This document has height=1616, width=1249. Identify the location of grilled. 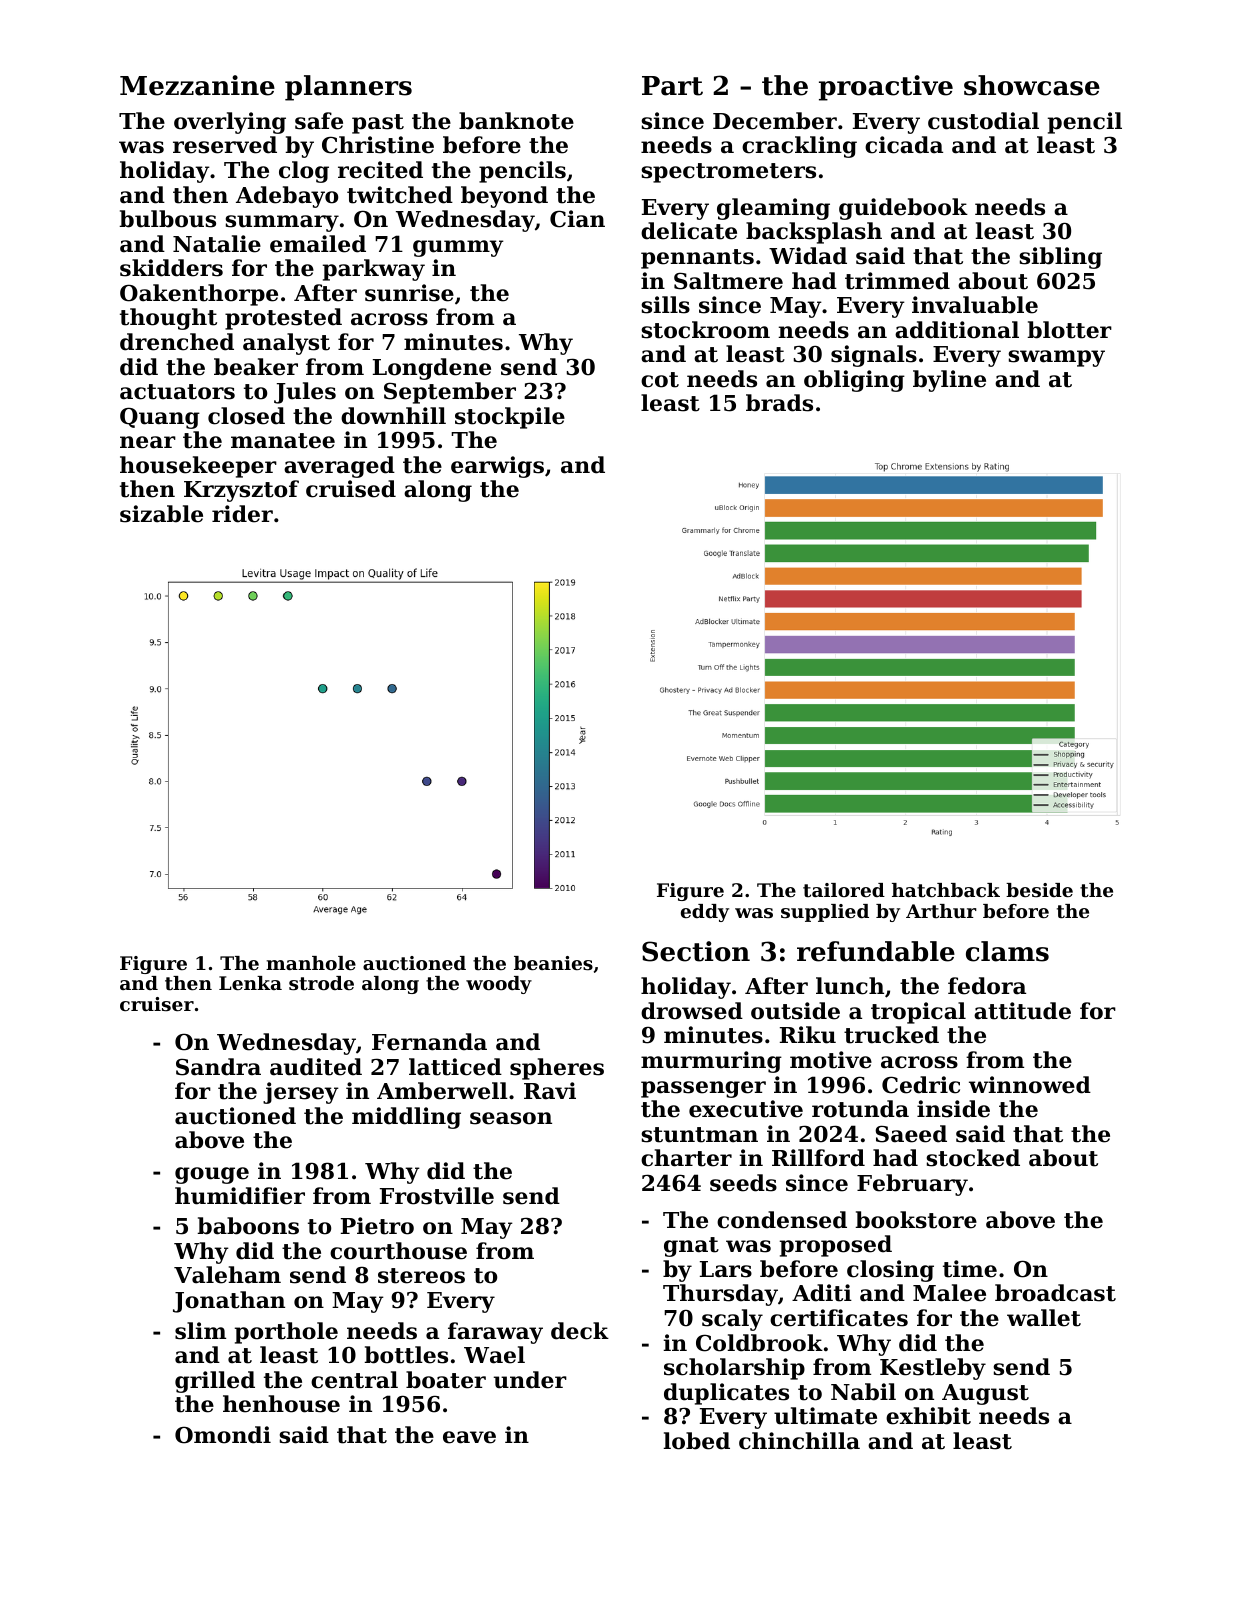
(215, 1382).
